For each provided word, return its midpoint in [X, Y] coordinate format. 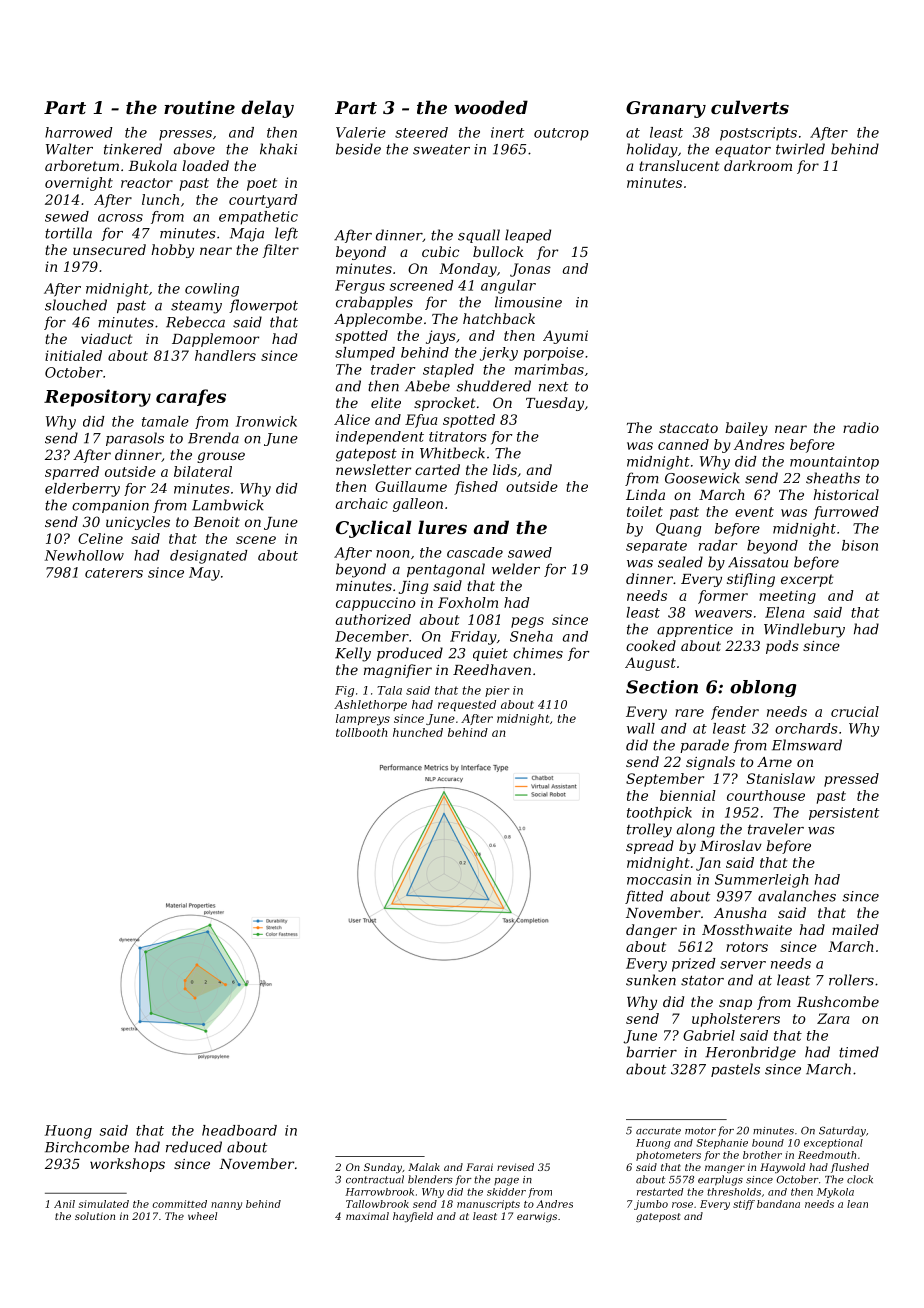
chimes [538, 653]
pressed [851, 780]
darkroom [758, 165]
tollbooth [362, 732]
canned [683, 444]
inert [507, 132]
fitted [644, 897]
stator [702, 980]
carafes [191, 397]
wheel [202, 1216]
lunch [160, 199]
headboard [239, 1130]
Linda [645, 494]
